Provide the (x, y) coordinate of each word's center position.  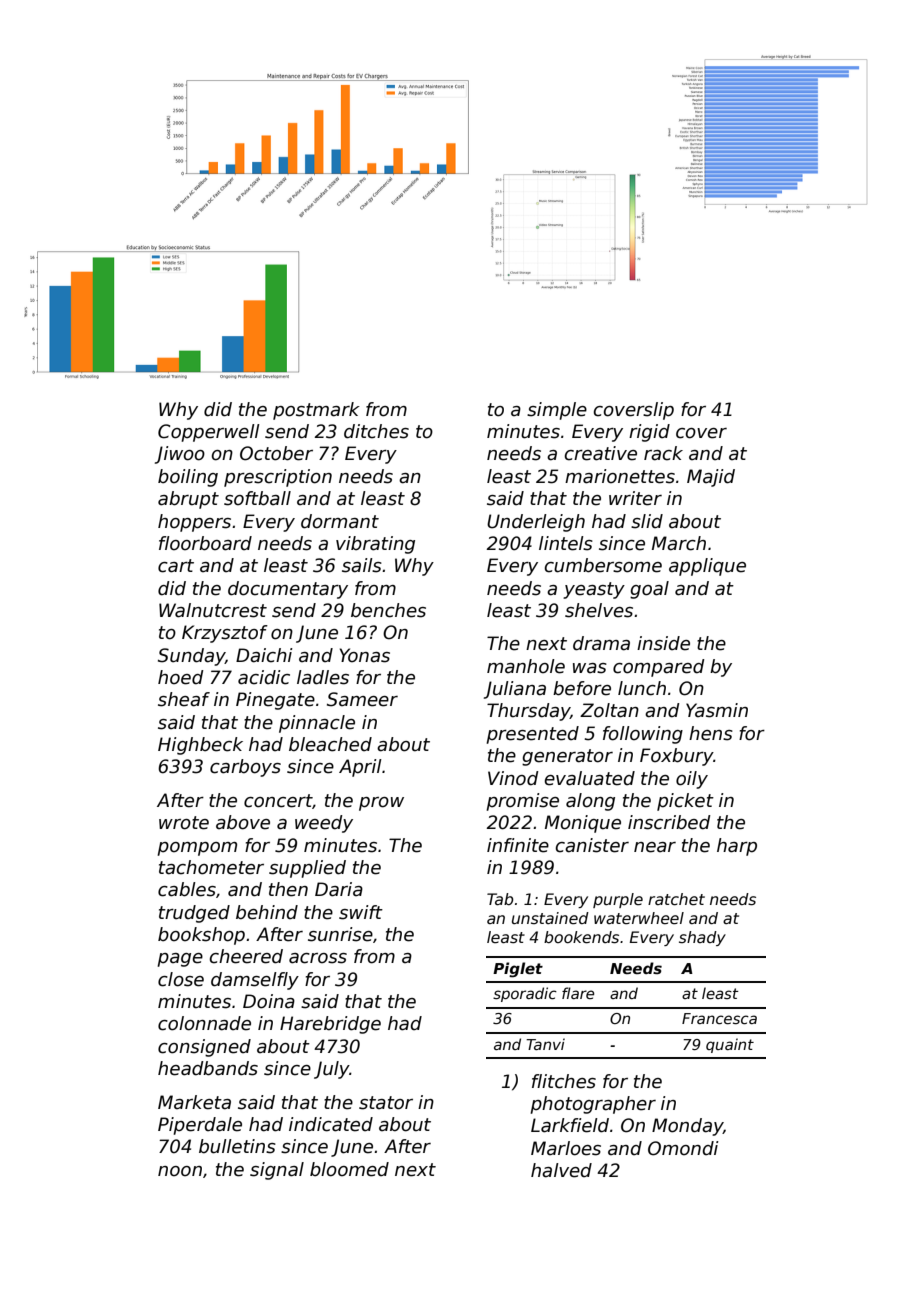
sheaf (184, 699)
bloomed (349, 1169)
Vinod (513, 778)
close (181, 979)
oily (692, 780)
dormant (340, 521)
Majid (711, 478)
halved (561, 1170)
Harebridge (330, 1025)
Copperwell (209, 433)
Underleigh (536, 523)
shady (702, 938)
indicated (331, 1124)
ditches (376, 431)
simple (557, 411)
